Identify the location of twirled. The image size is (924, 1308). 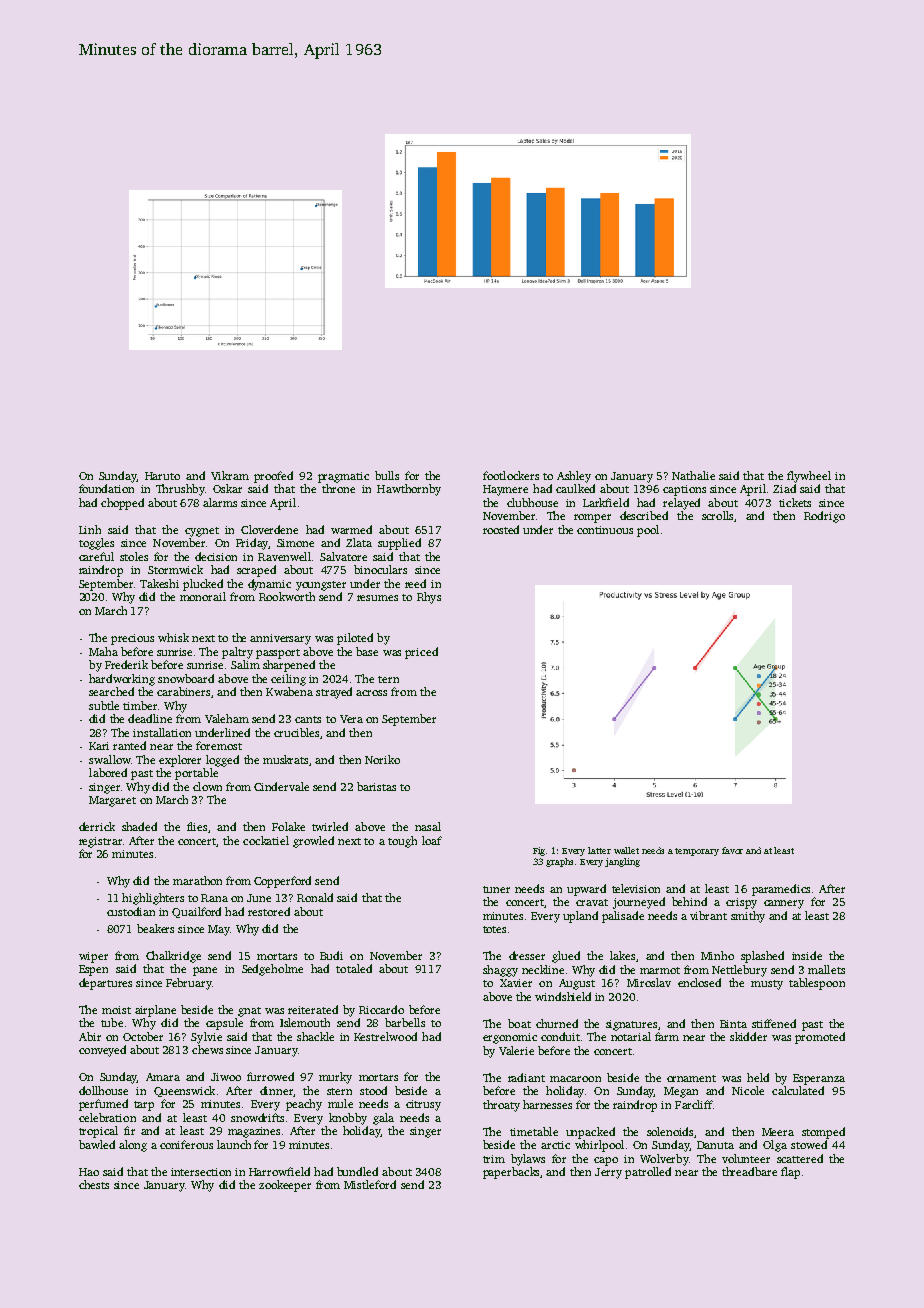
(330, 826).
